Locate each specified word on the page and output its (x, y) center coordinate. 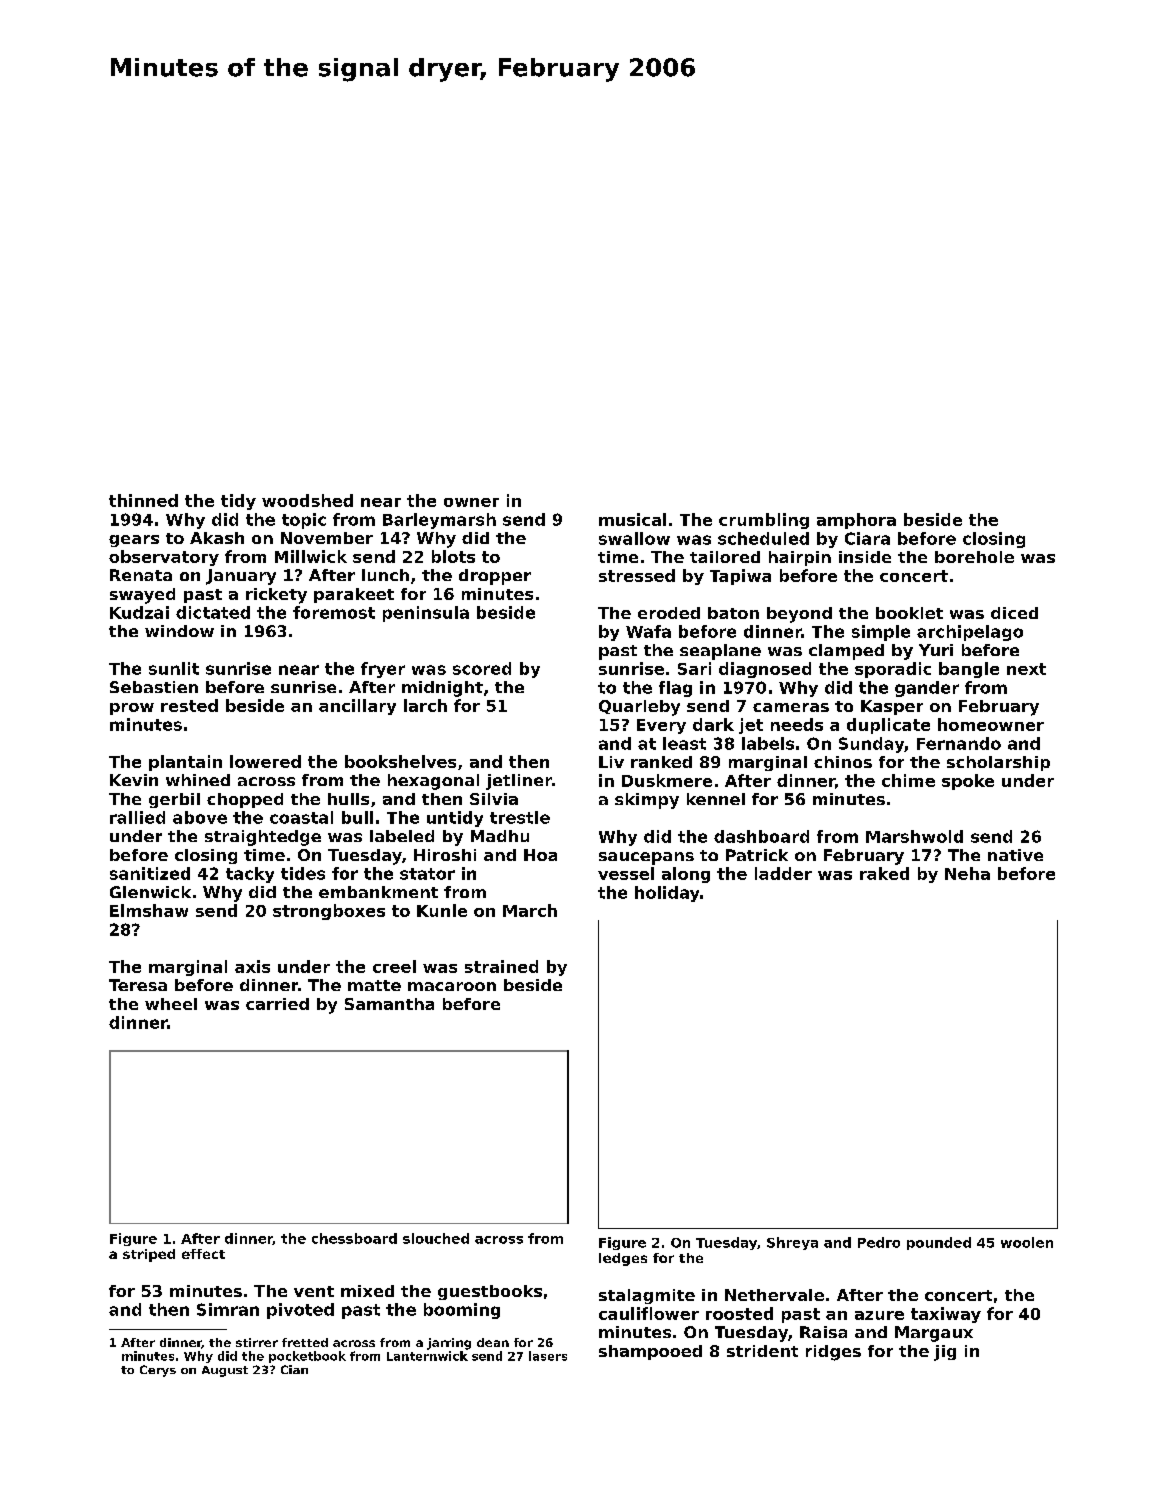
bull (357, 817)
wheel (171, 1004)
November (327, 538)
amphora (856, 521)
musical (632, 519)
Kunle (442, 910)
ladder (783, 873)
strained (501, 966)
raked (884, 873)
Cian (294, 1369)
